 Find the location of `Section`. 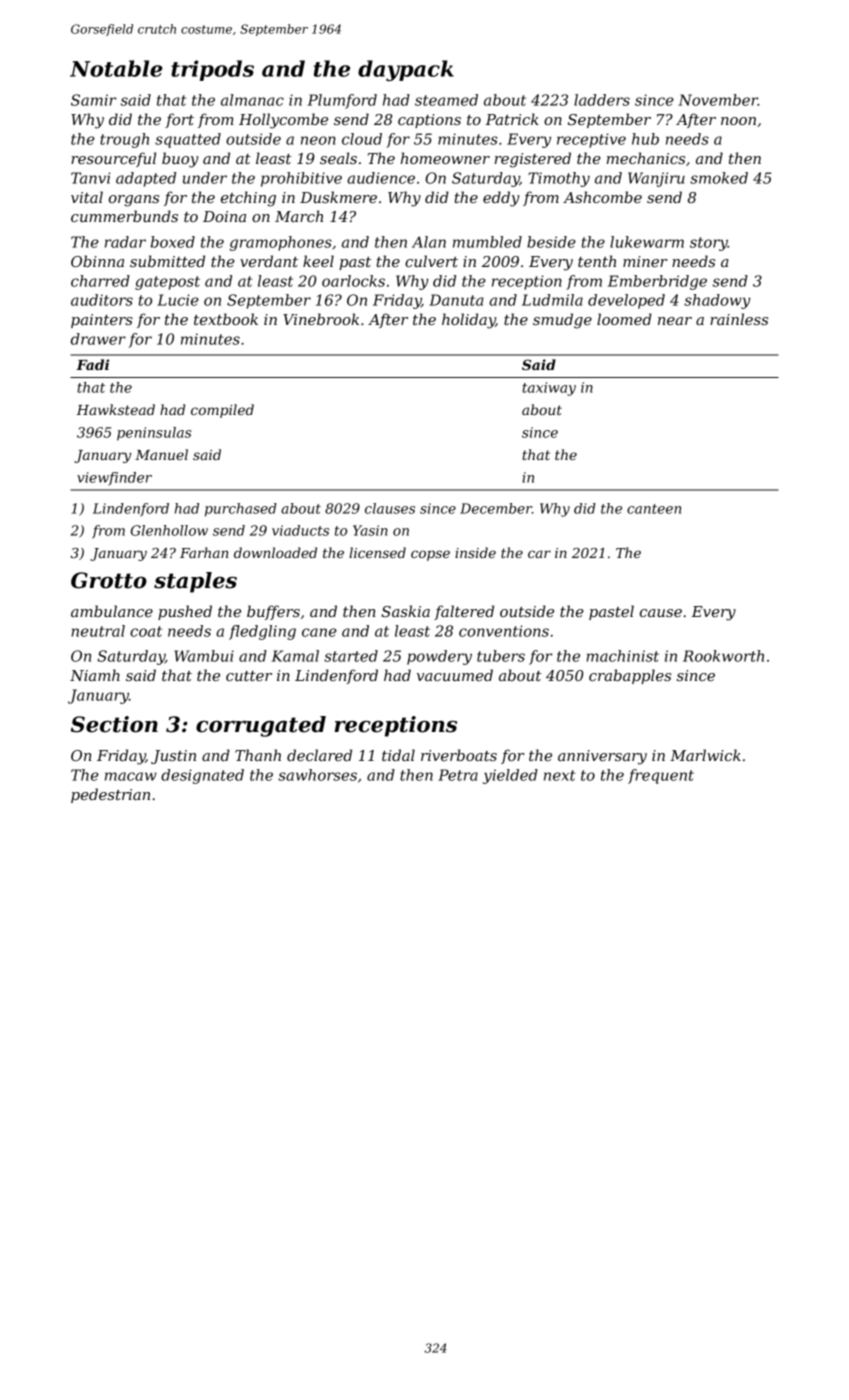

Section is located at coordinates (114, 724).
